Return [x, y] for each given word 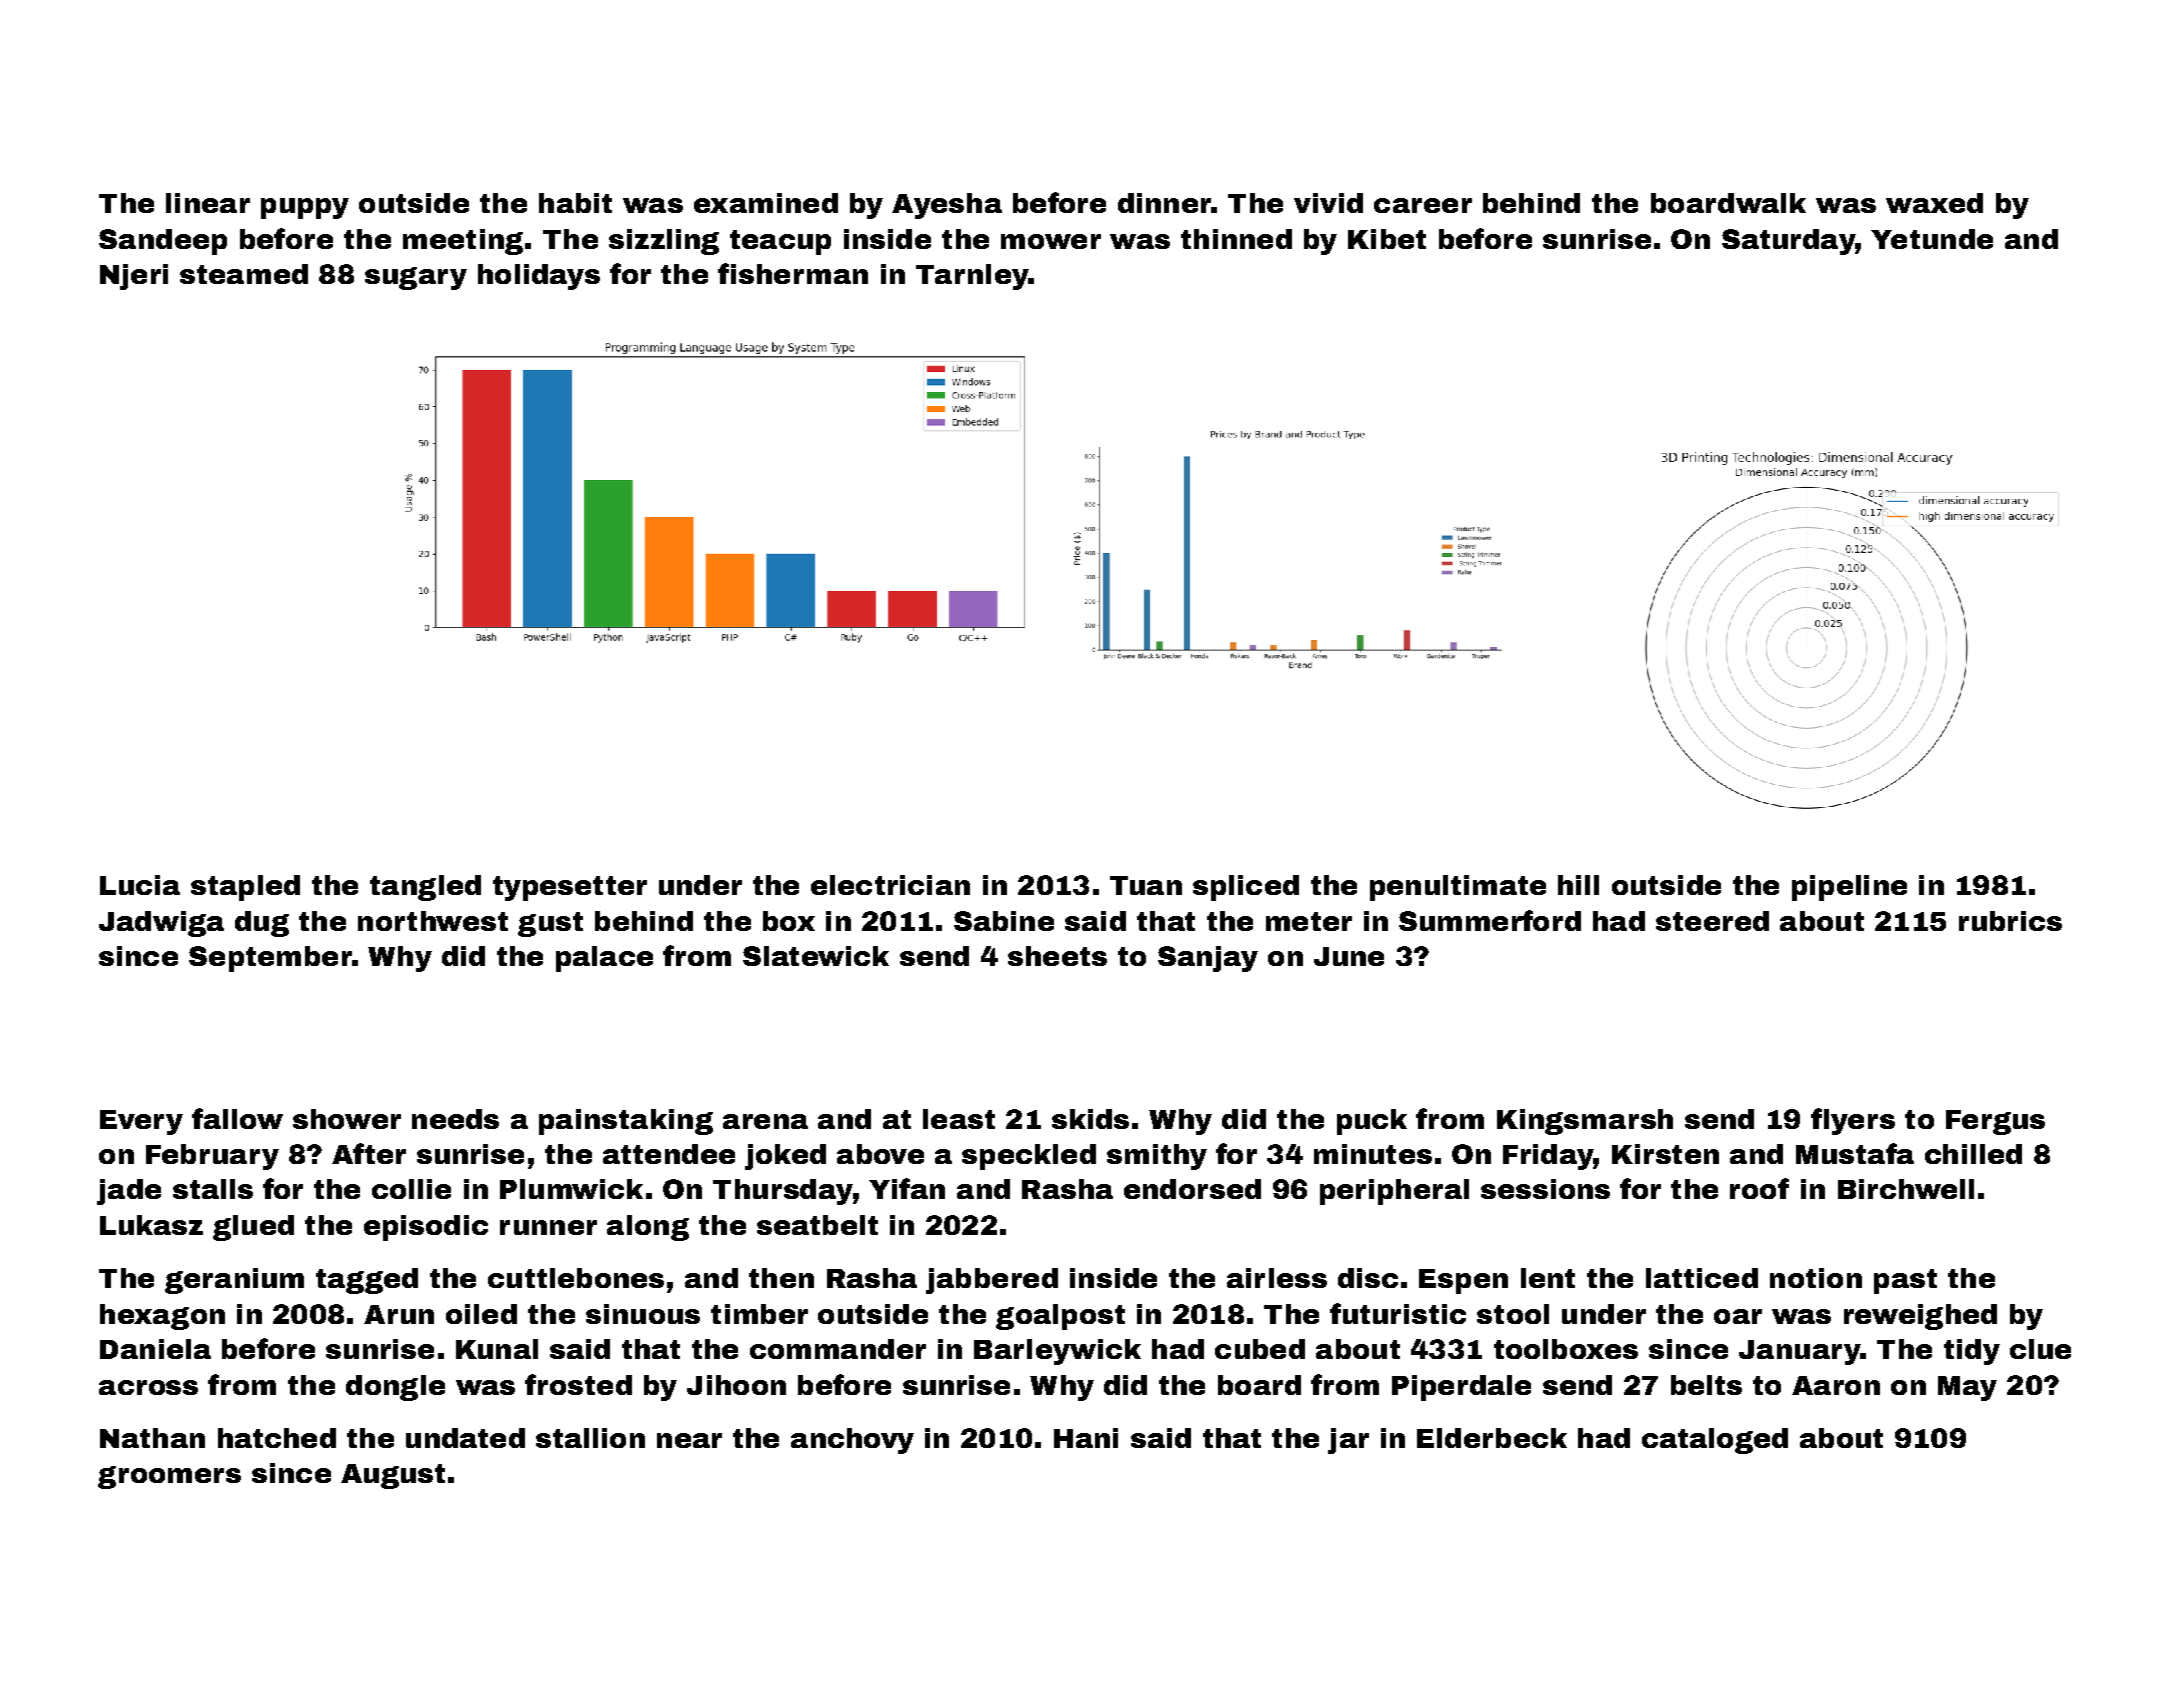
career [1423, 205]
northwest [433, 921]
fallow [237, 1118]
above [880, 1154]
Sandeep [163, 242]
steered [1712, 921]
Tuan [1146, 885]
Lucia [140, 885]
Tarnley [972, 277]
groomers [169, 1477]
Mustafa [1855, 1153]
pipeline [1849, 888]
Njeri [134, 277]
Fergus [1995, 1122]
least [959, 1119]
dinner [1164, 203]
